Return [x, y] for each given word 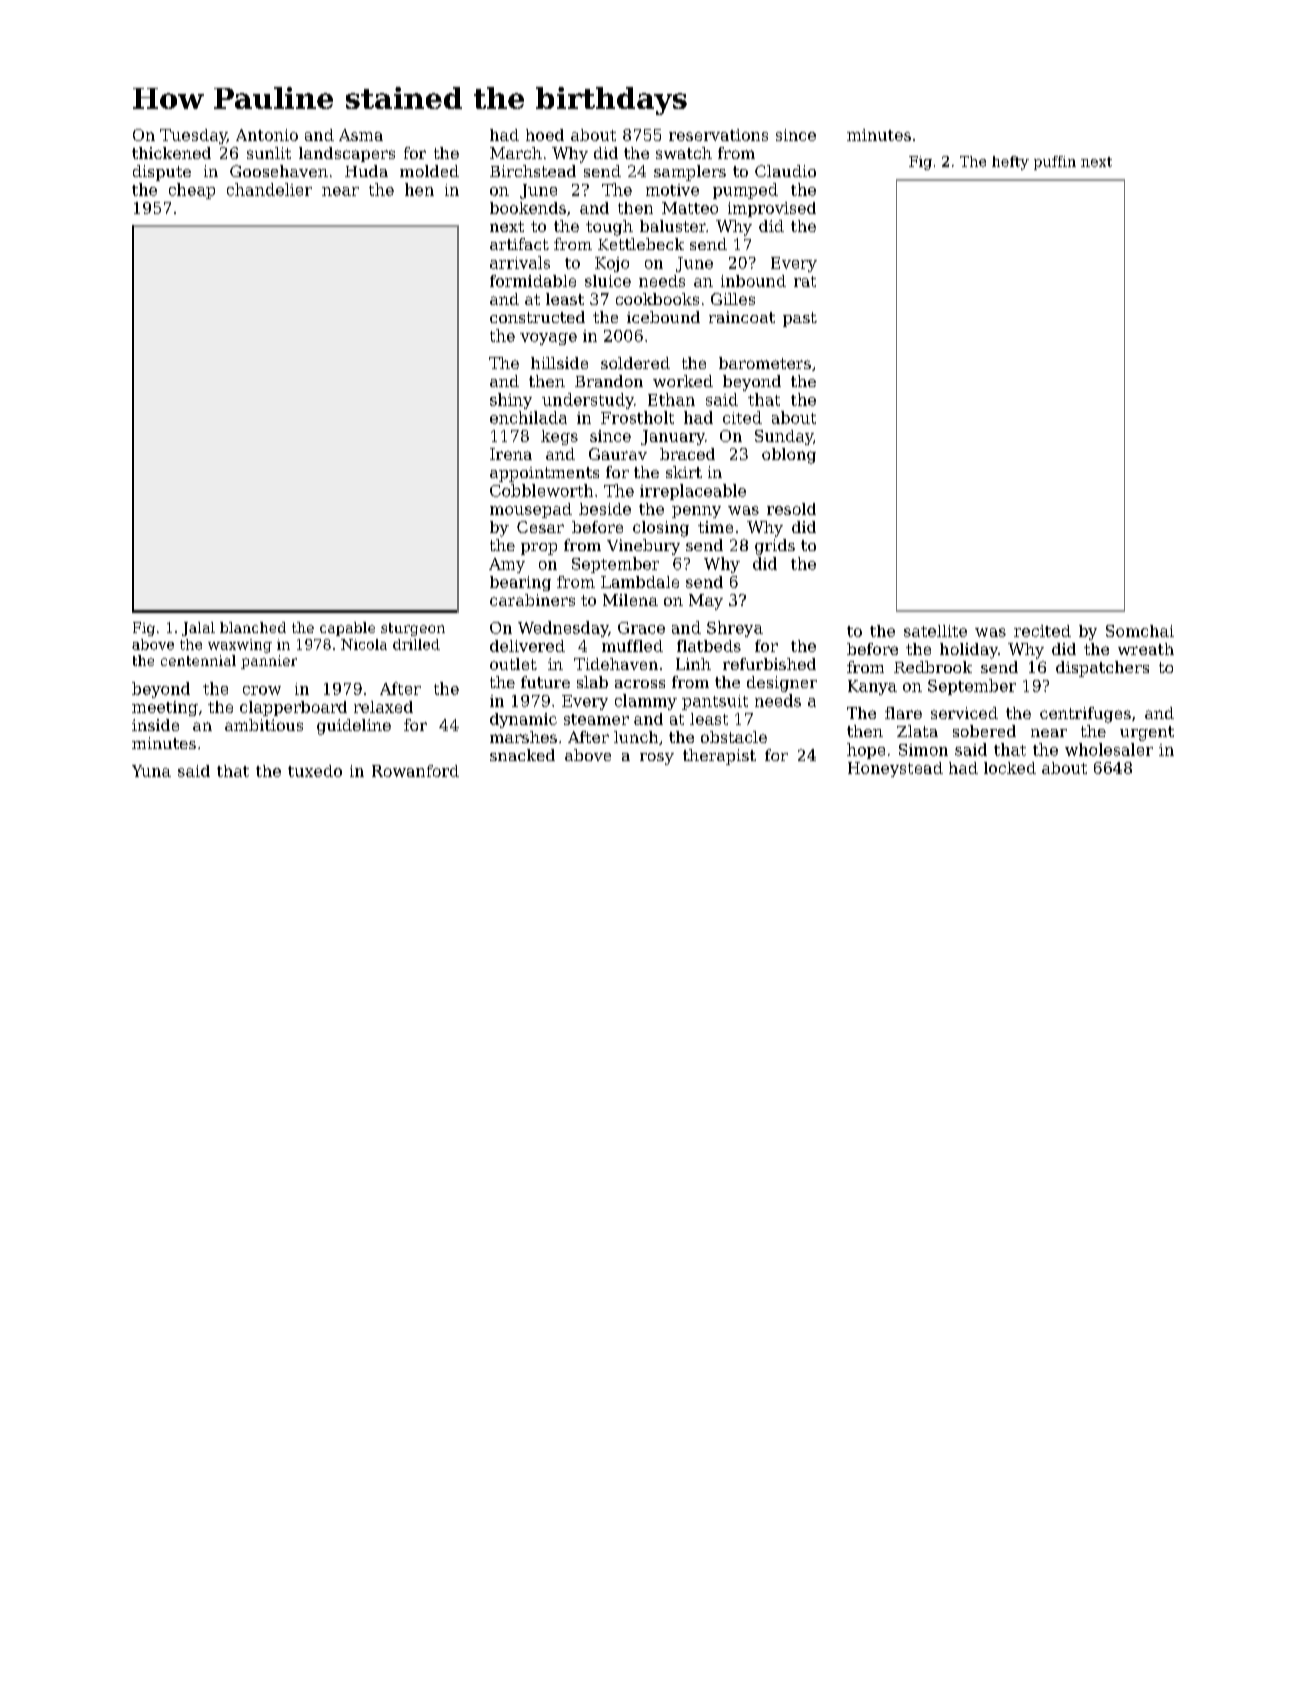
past [800, 319]
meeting [165, 708]
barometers [765, 363]
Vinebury [643, 547]
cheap [192, 191]
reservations [718, 135]
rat [805, 281]
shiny [511, 401]
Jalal [198, 629]
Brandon [609, 381]
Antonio [267, 135]
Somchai [1140, 631]
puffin [1055, 163]
